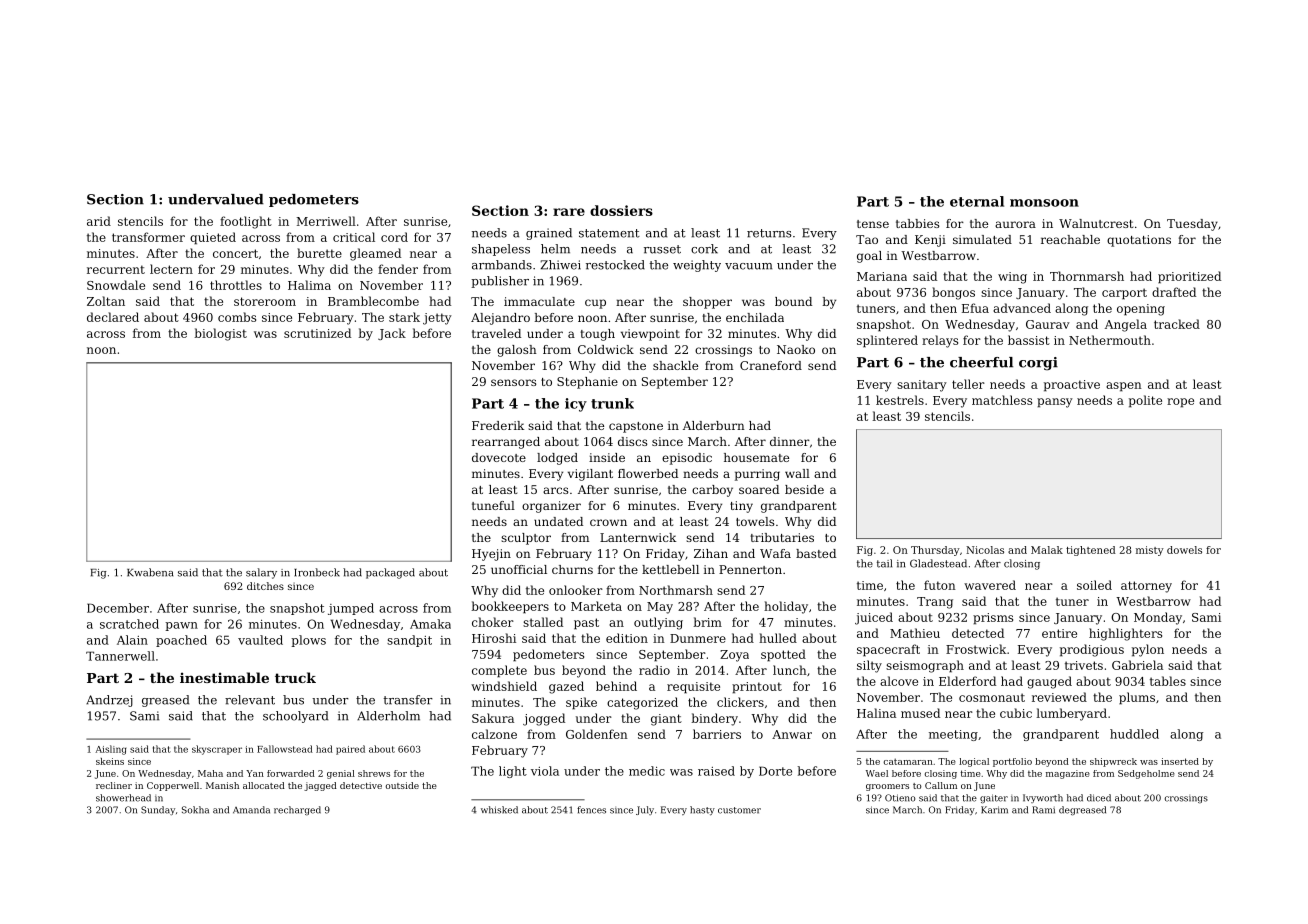  What do you see at coordinates (326, 221) in the screenshot?
I see `Merriwell` at bounding box center [326, 221].
